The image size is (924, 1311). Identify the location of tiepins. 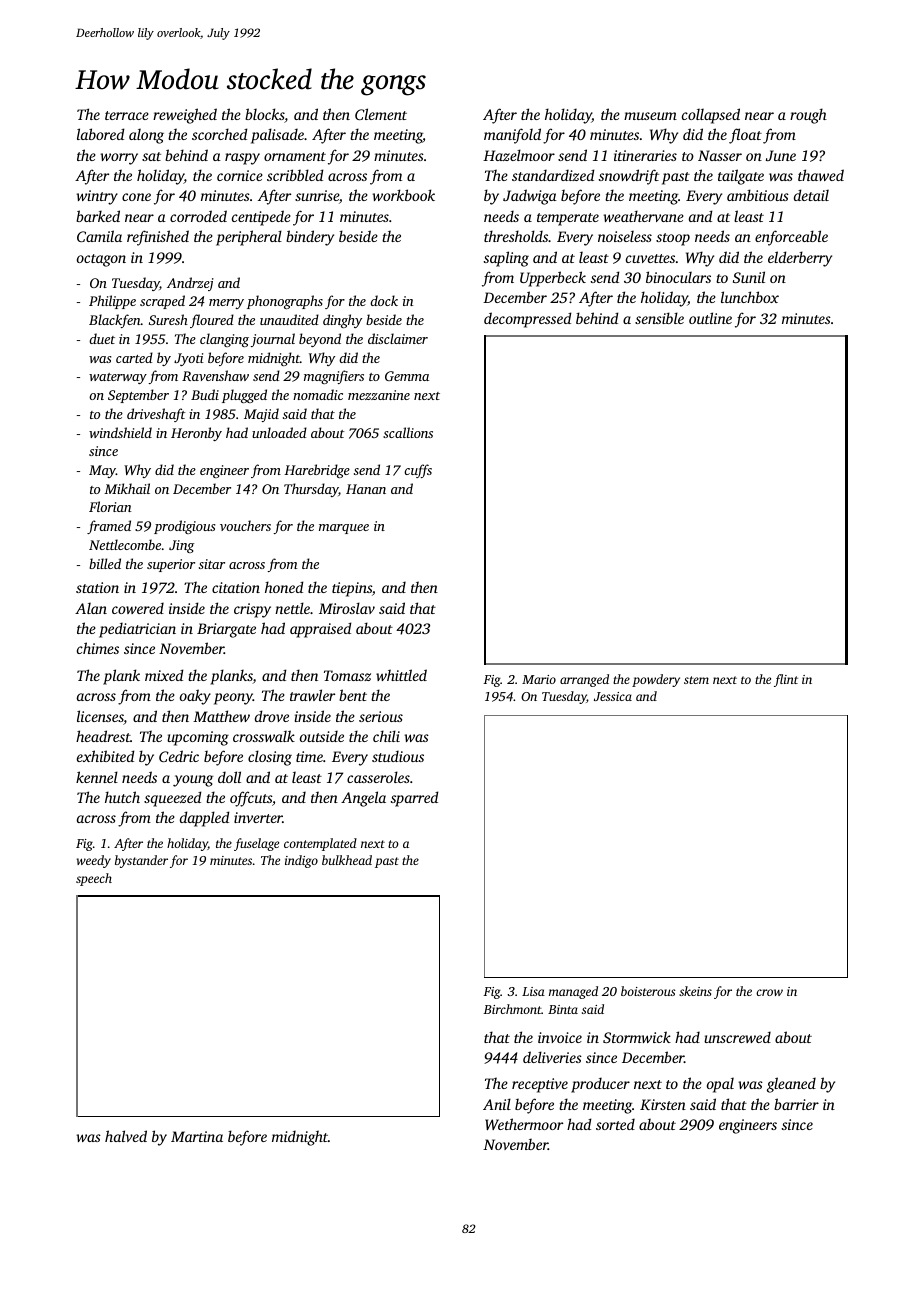
(352, 589).
